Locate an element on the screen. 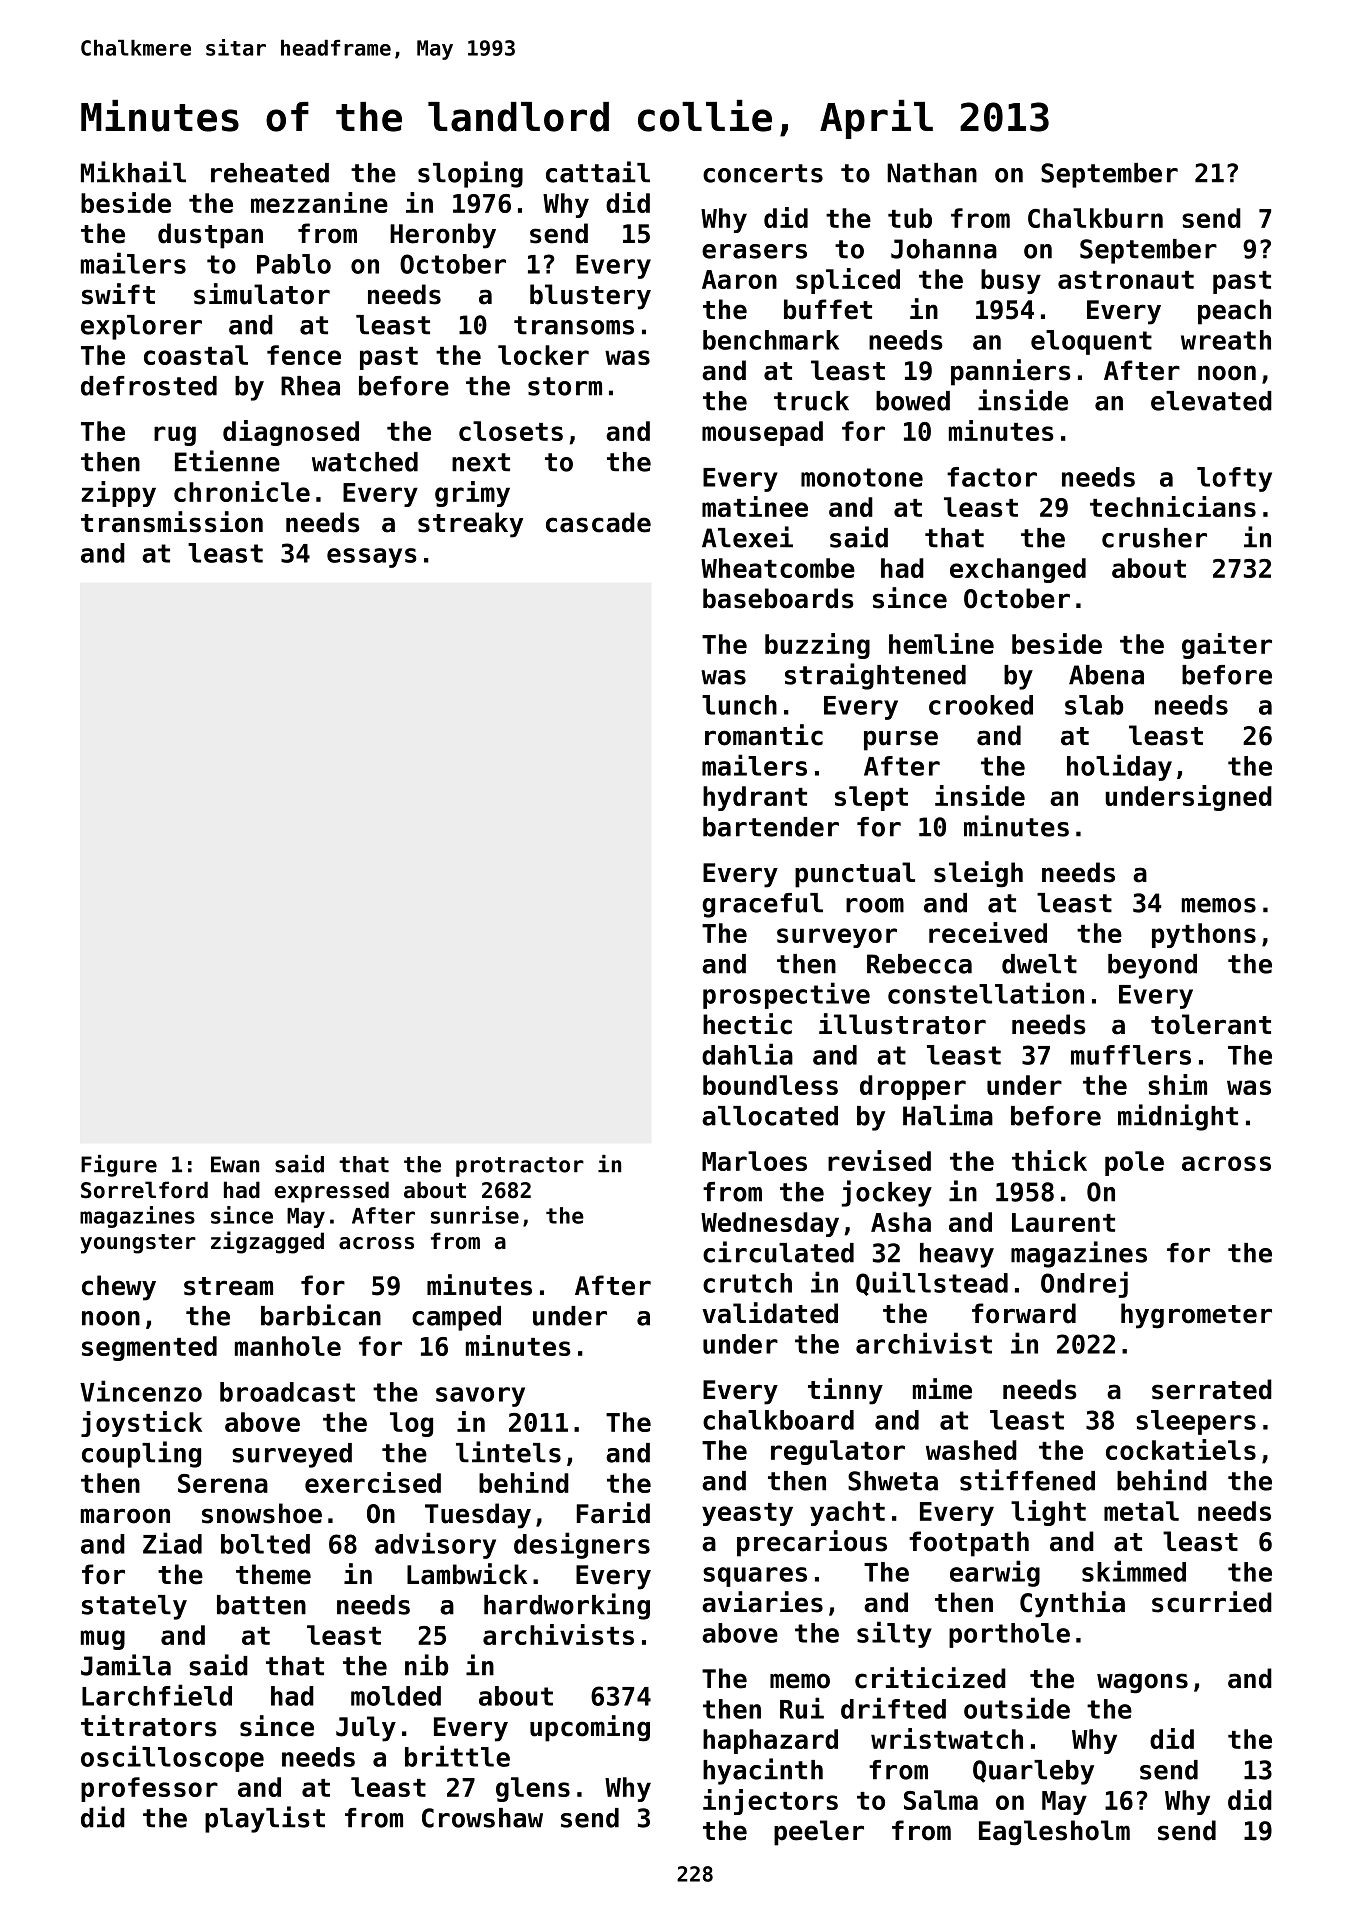 The image size is (1353, 1913). coupling is located at coordinates (141, 1454).
